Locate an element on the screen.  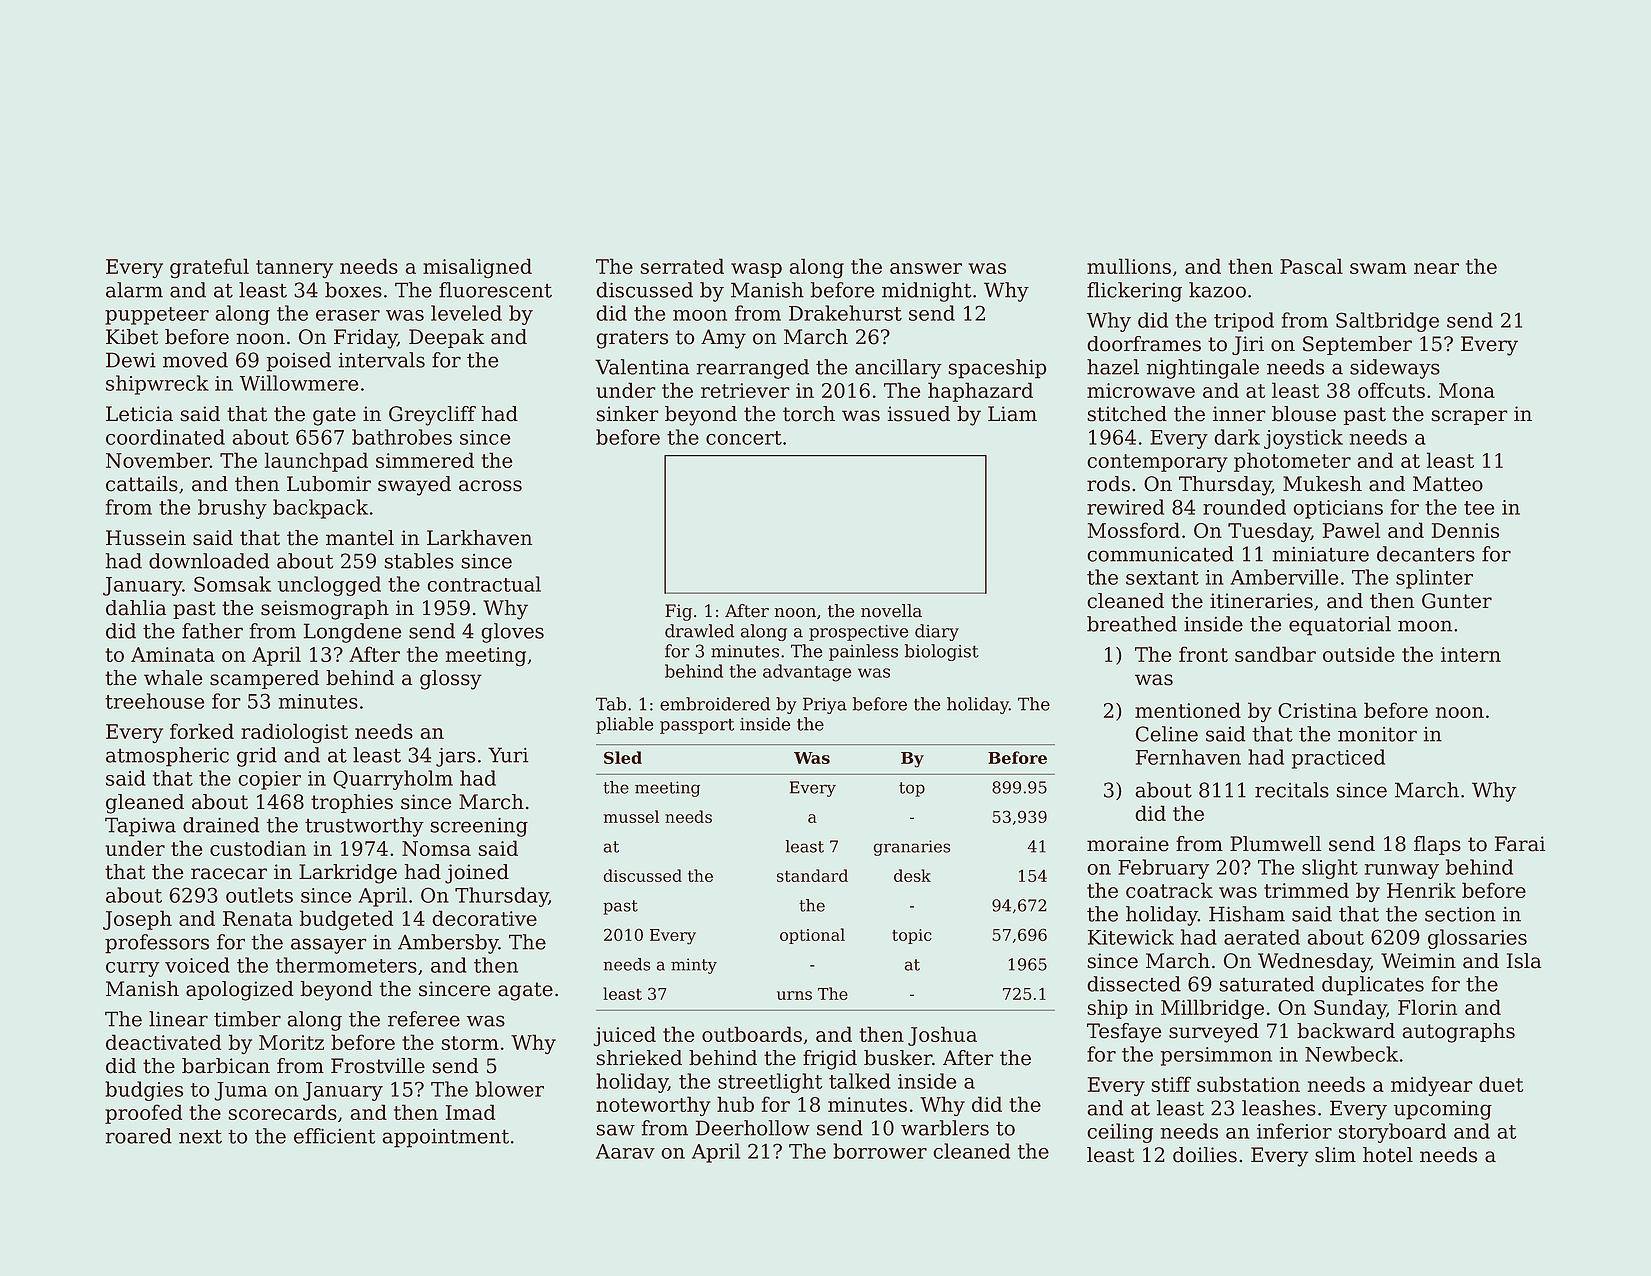
Larkhaven is located at coordinates (479, 538).
